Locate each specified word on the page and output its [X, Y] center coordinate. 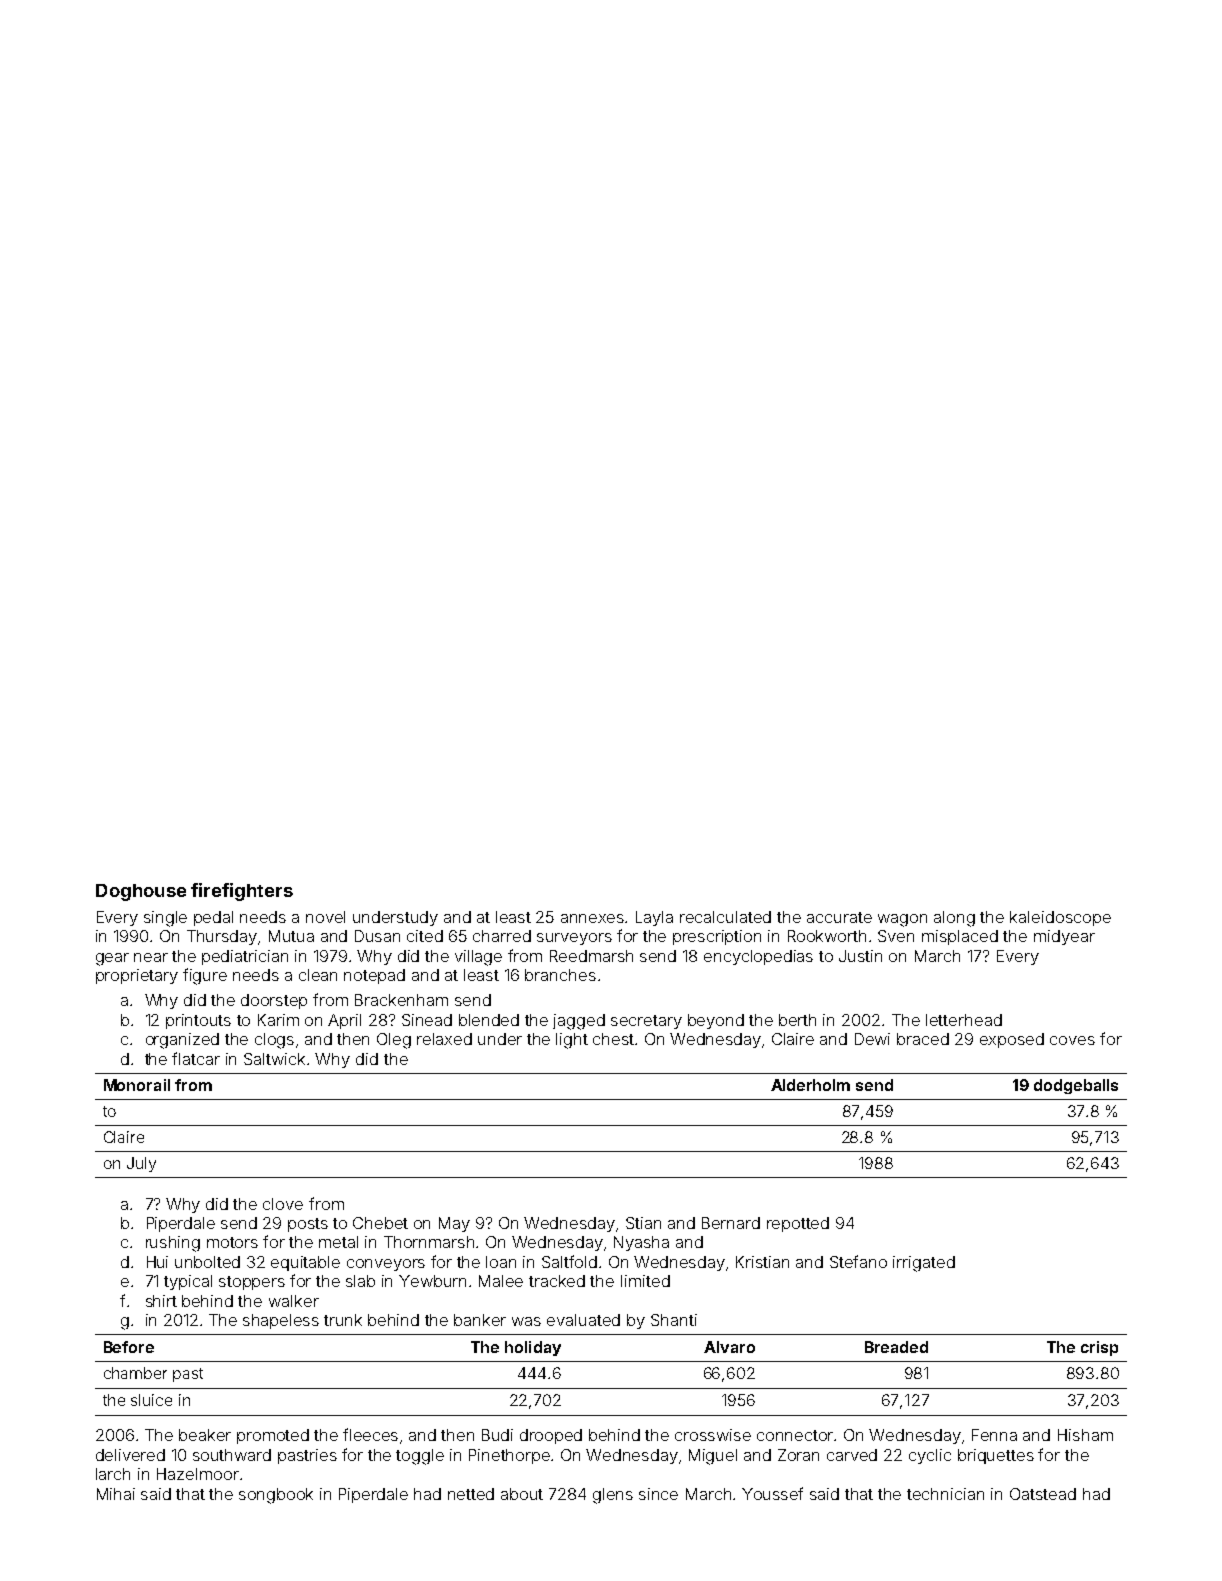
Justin [860, 956]
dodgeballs [1076, 1086]
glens [613, 1496]
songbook [276, 1496]
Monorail [137, 1085]
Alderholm [810, 1085]
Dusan [377, 936]
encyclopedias [758, 957]
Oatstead [1043, 1494]
